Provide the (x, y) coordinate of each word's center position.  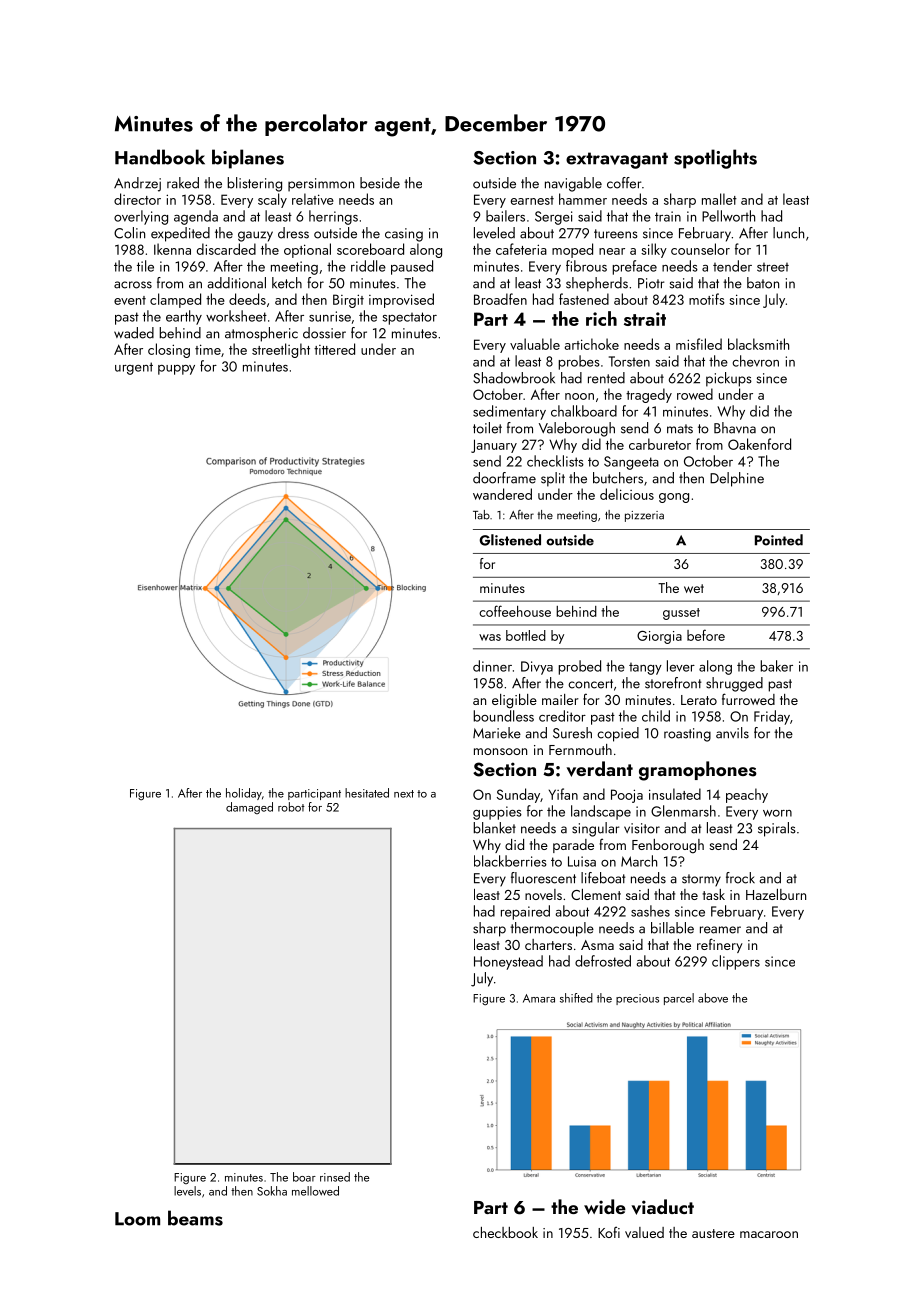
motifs (707, 299)
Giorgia (659, 637)
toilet (487, 428)
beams (195, 1218)
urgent (134, 368)
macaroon (769, 1234)
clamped (175, 300)
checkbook (505, 1232)
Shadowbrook (514, 378)
